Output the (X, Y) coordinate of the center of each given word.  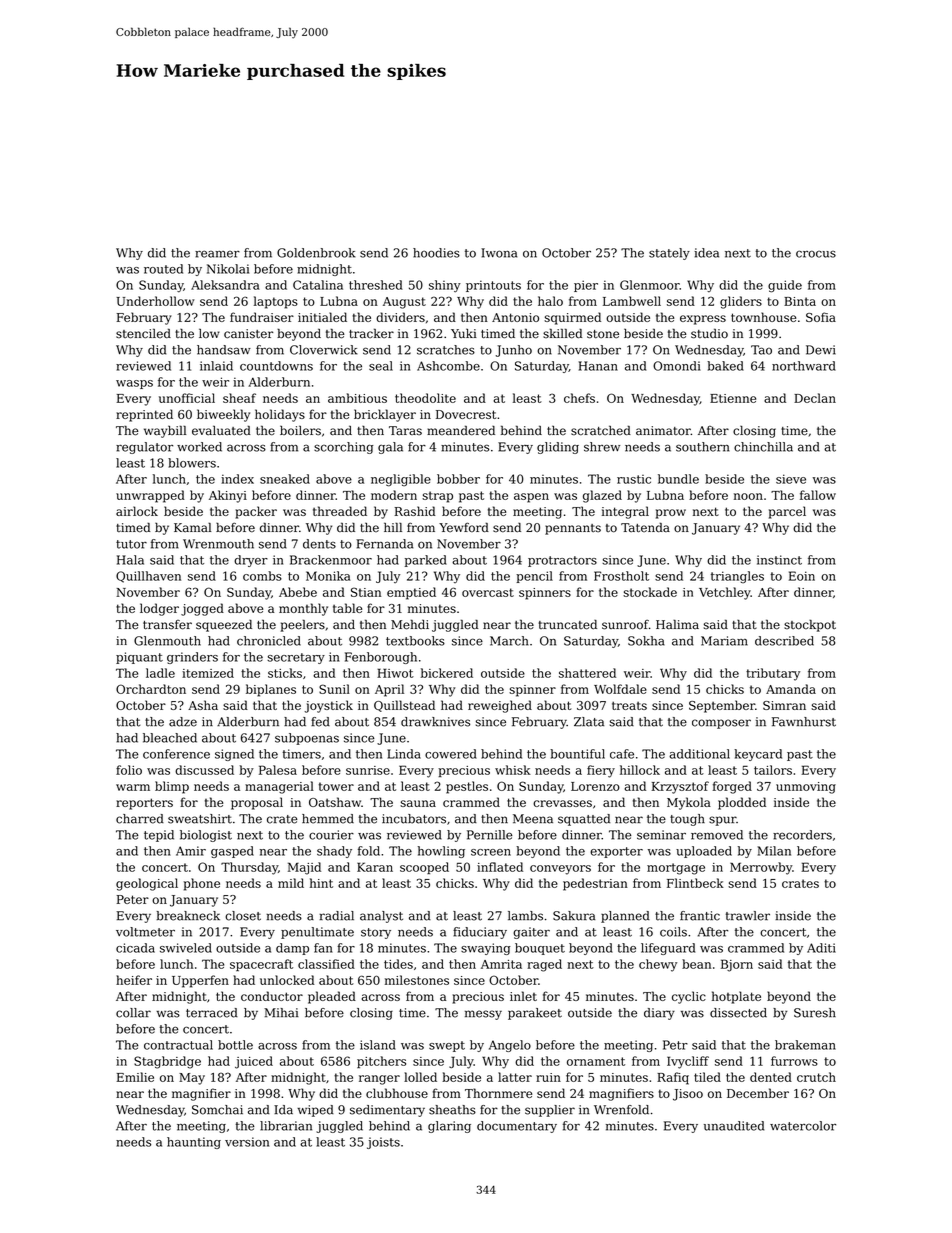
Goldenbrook (316, 253)
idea (706, 253)
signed (234, 755)
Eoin (802, 576)
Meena (533, 819)
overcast (488, 592)
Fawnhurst (804, 722)
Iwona (499, 253)
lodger (159, 609)
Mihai (281, 1013)
